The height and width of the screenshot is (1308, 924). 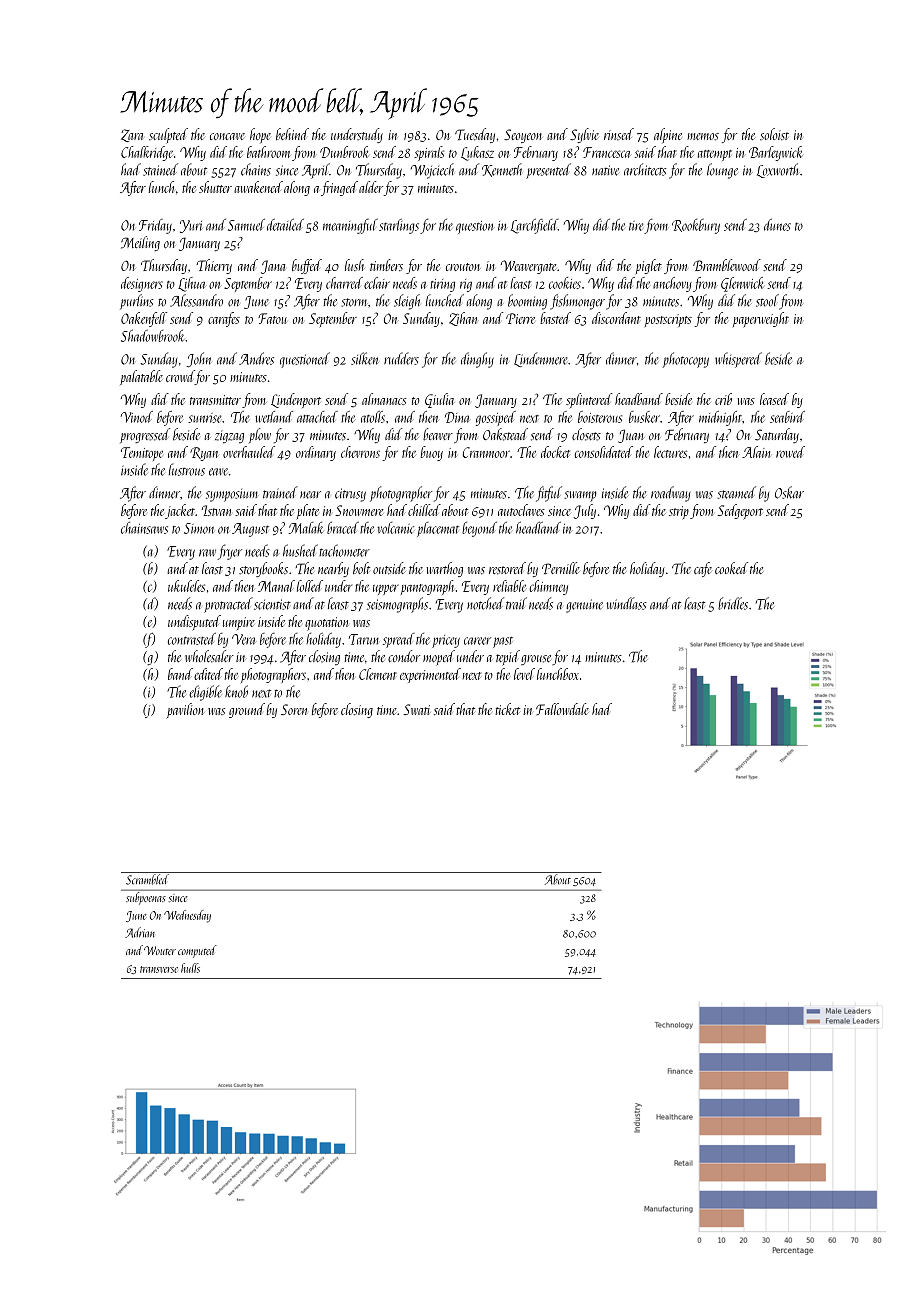 What do you see at coordinates (733, 603) in the screenshot?
I see `bridles` at bounding box center [733, 603].
